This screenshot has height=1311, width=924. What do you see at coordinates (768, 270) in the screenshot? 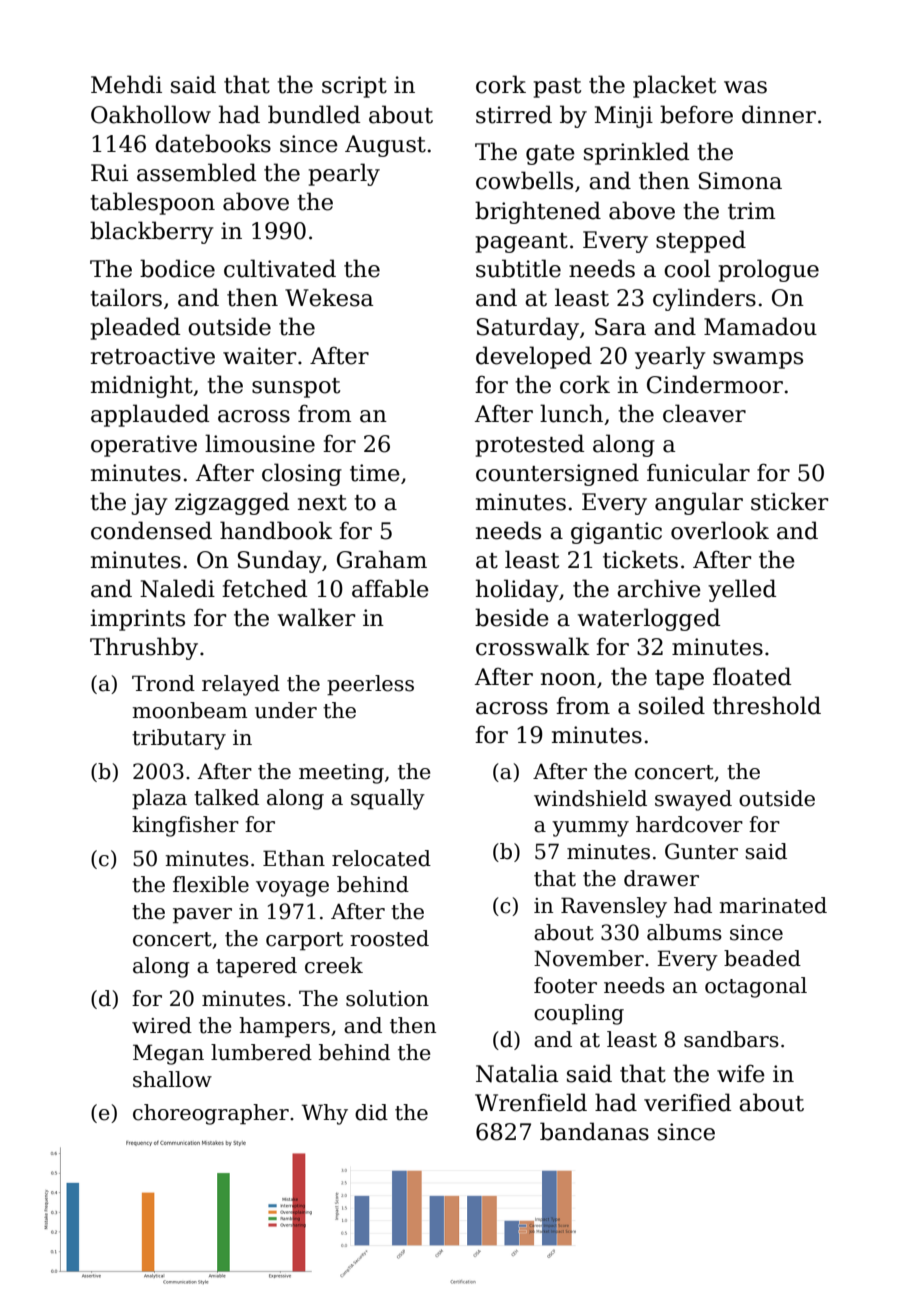
I see `prologue` at bounding box center [768, 270].
